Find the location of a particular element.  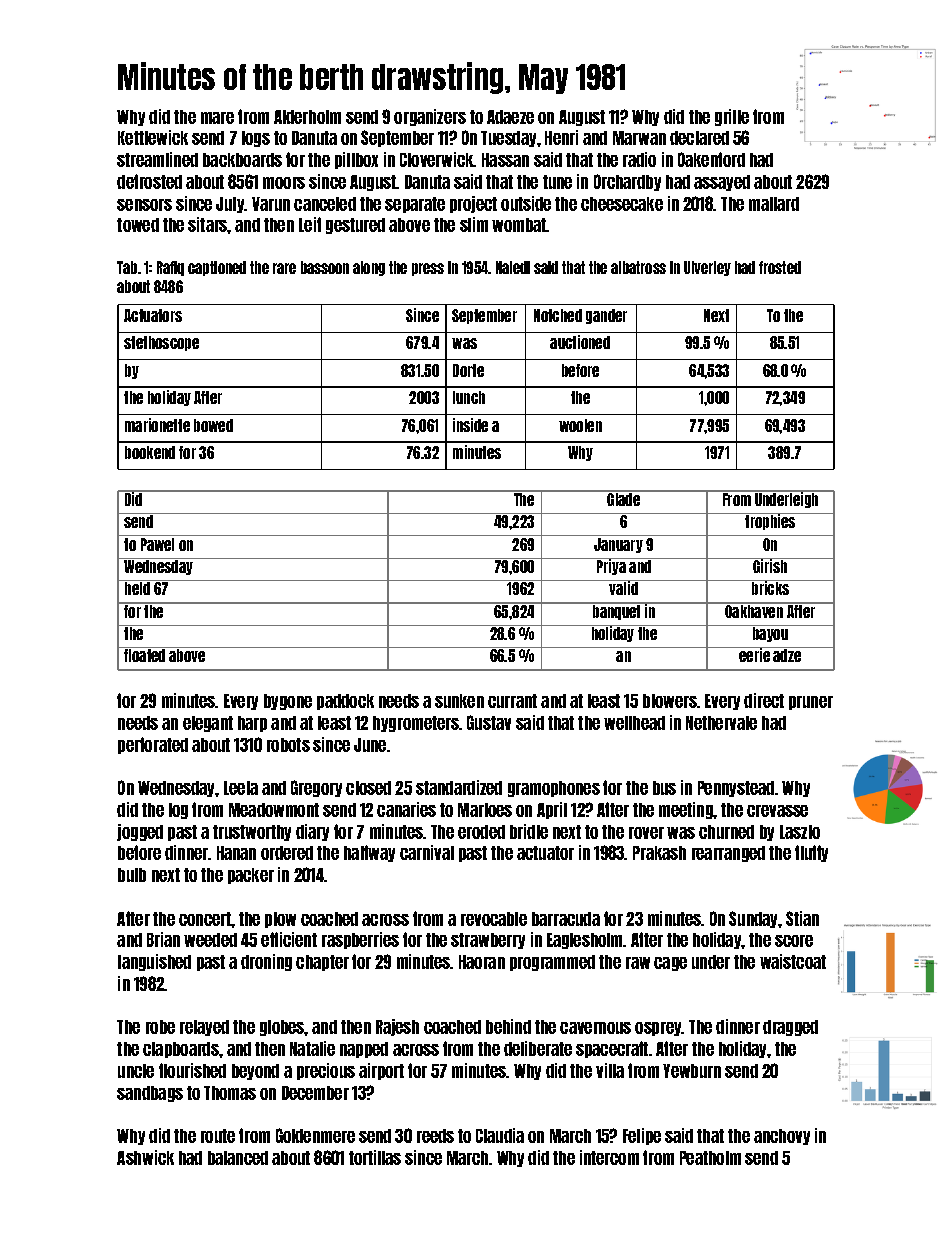

Ulverley is located at coordinates (707, 268).
